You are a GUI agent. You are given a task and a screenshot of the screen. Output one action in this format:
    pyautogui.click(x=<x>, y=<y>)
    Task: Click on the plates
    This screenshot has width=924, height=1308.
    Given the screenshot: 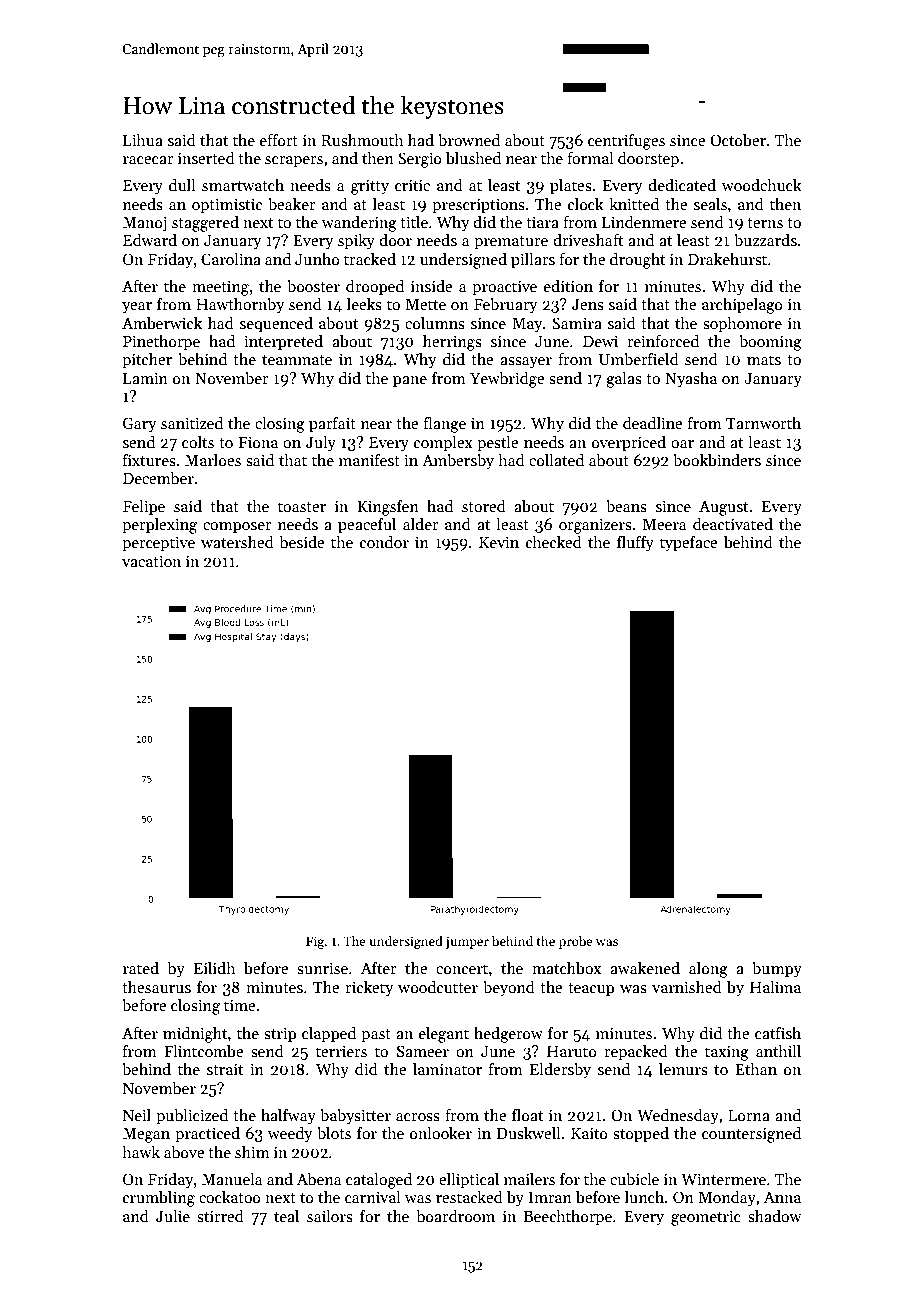 What is the action you would take?
    pyautogui.click(x=571, y=187)
